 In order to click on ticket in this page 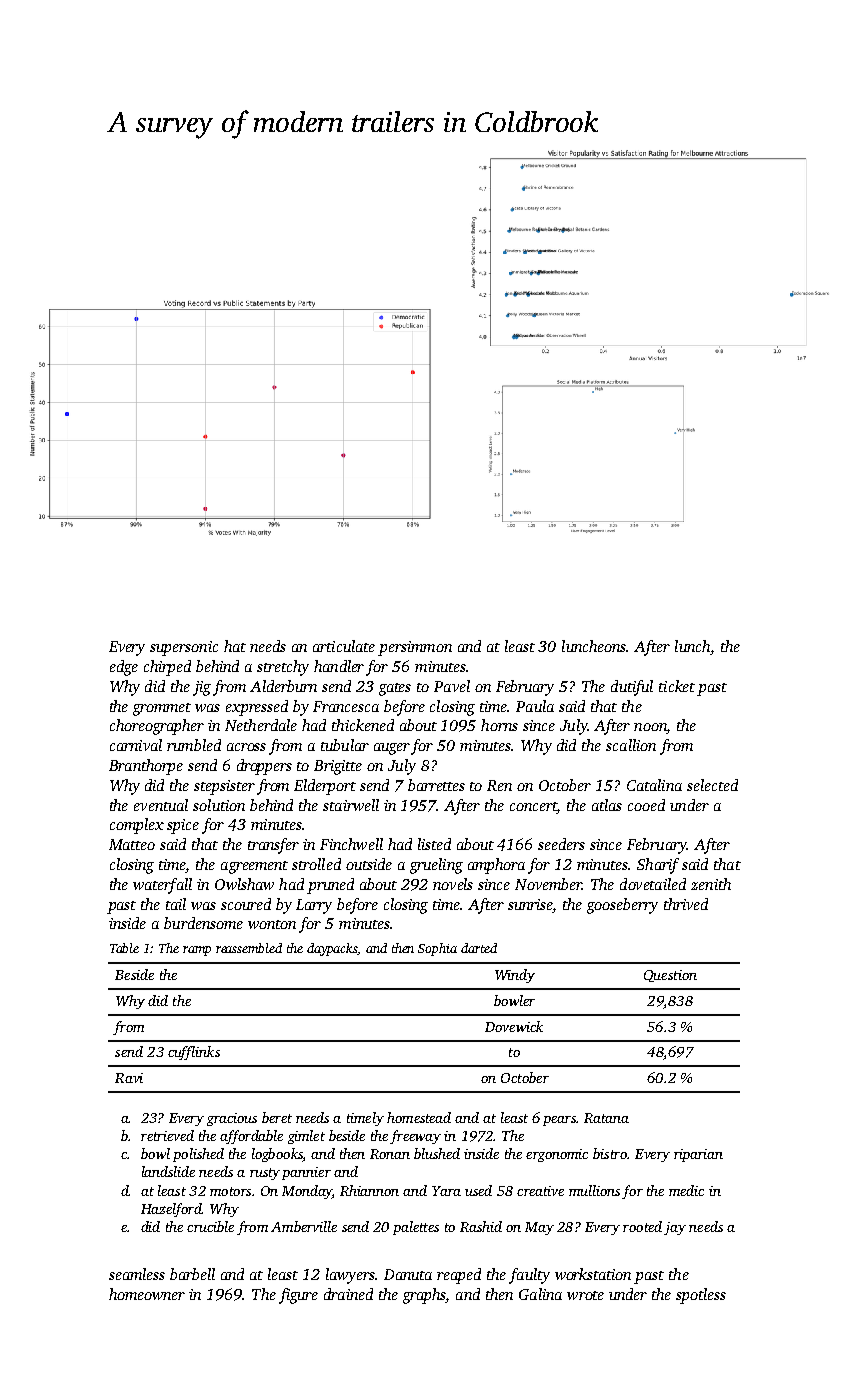, I will do `click(677, 686)`.
